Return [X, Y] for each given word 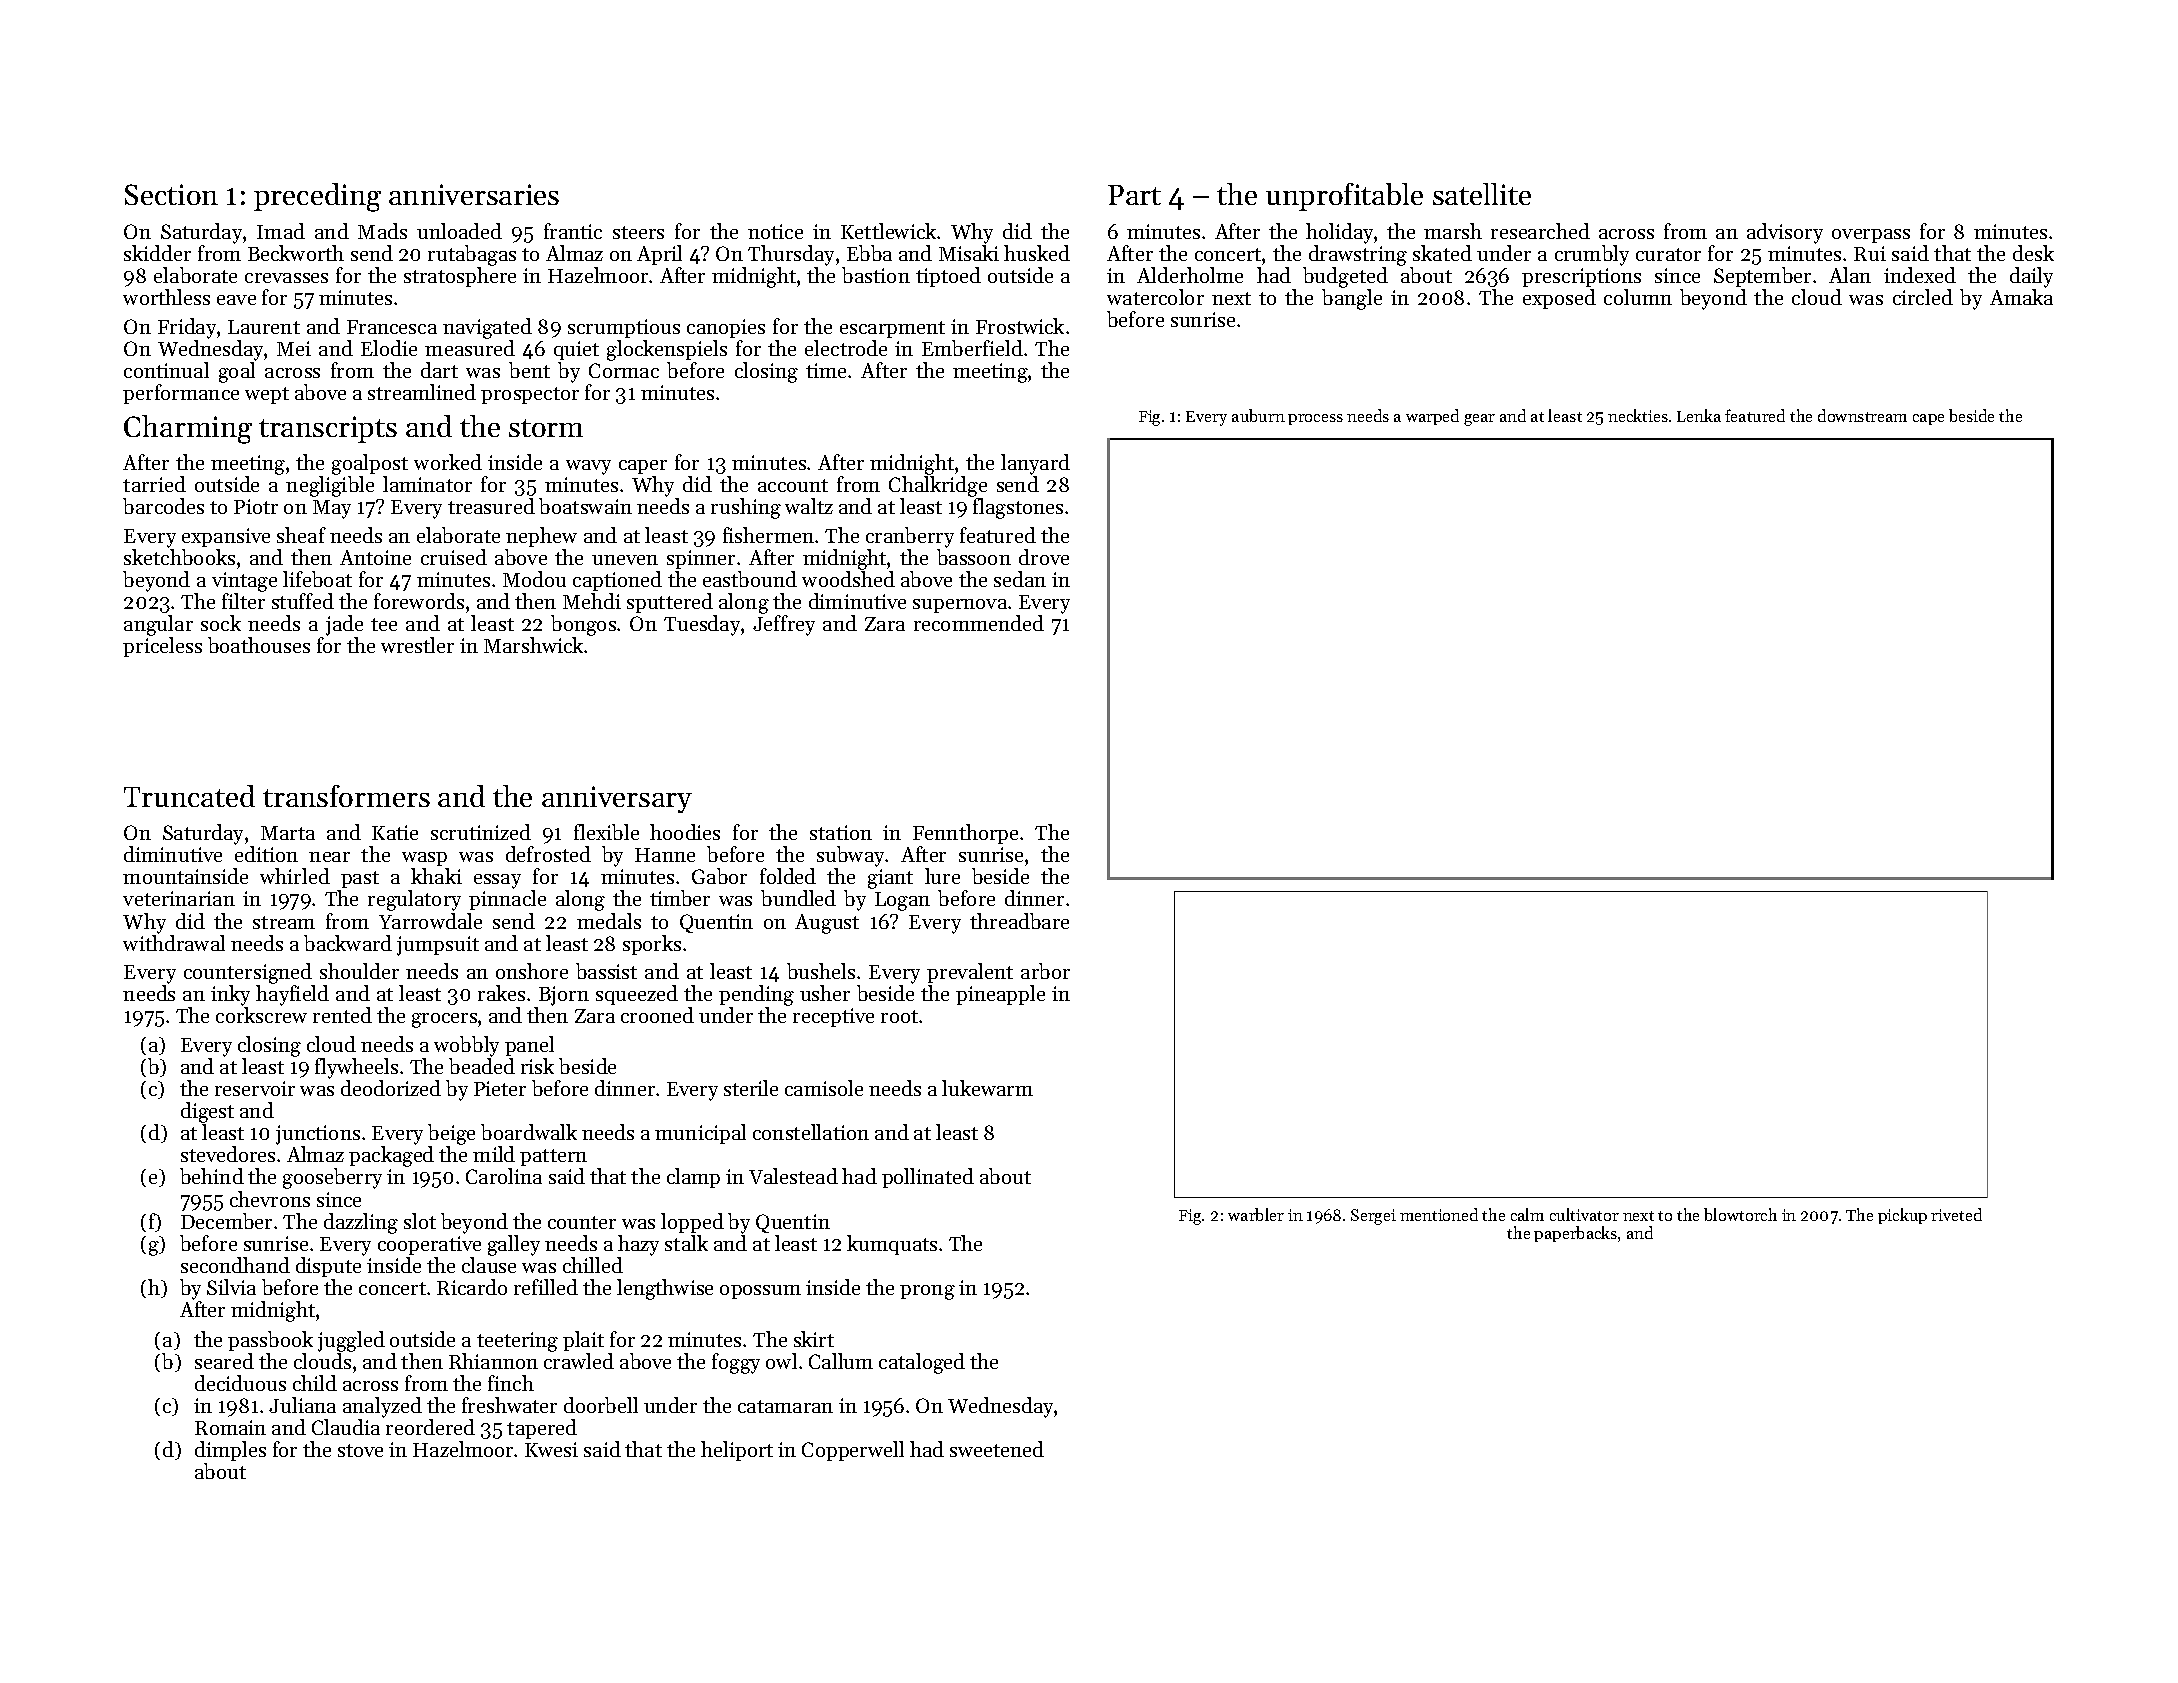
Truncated [189, 796]
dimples [230, 1451]
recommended [979, 623]
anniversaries [474, 194]
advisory [1785, 233]
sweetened [997, 1449]
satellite [1482, 194]
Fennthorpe [965, 834]
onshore [532, 971]
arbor [1045, 971]
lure [942, 876]
